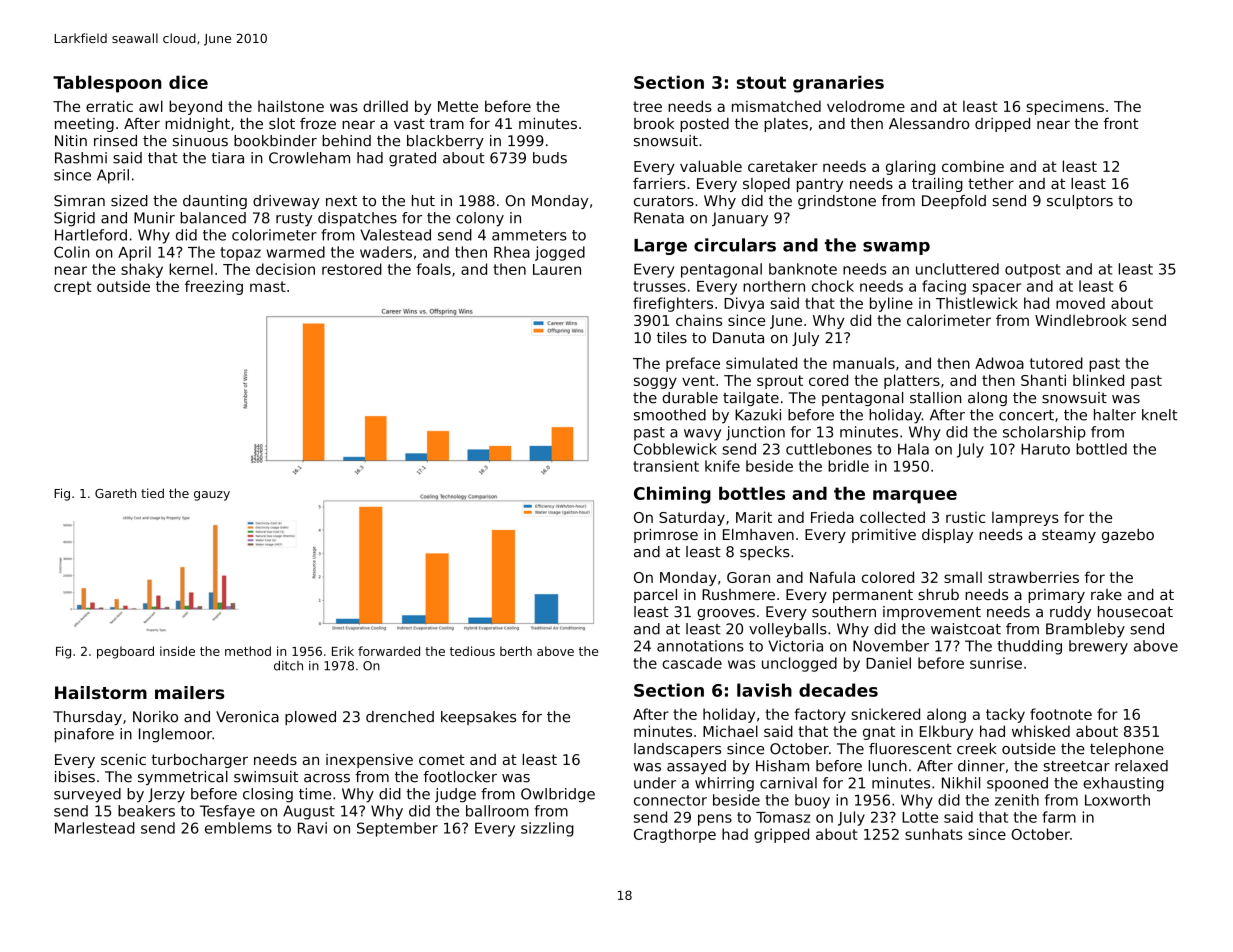 The height and width of the screenshot is (952, 1233). I want to click on surveyed, so click(87, 795).
